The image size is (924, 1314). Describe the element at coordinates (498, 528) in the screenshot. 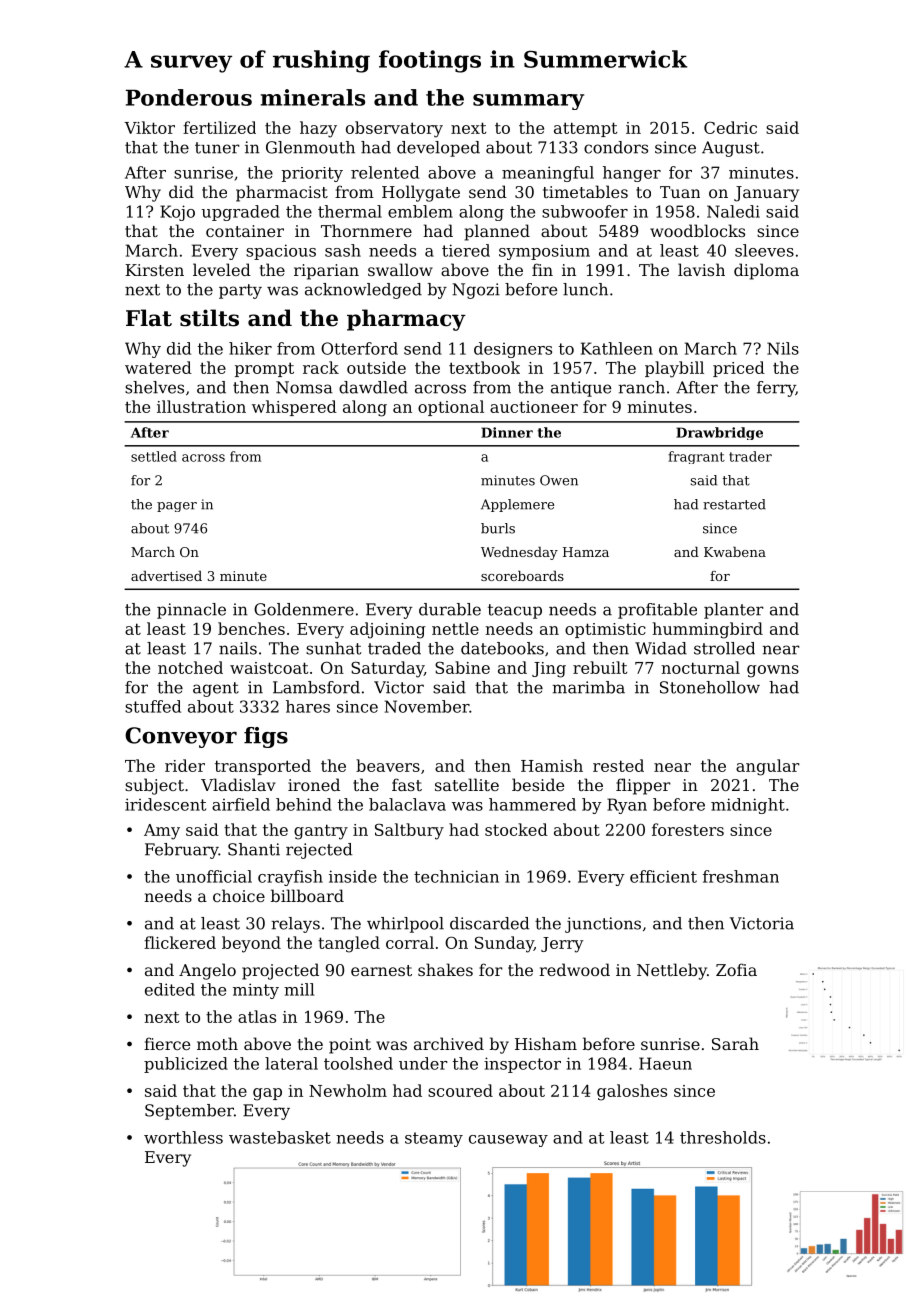

I see `burls` at that location.
